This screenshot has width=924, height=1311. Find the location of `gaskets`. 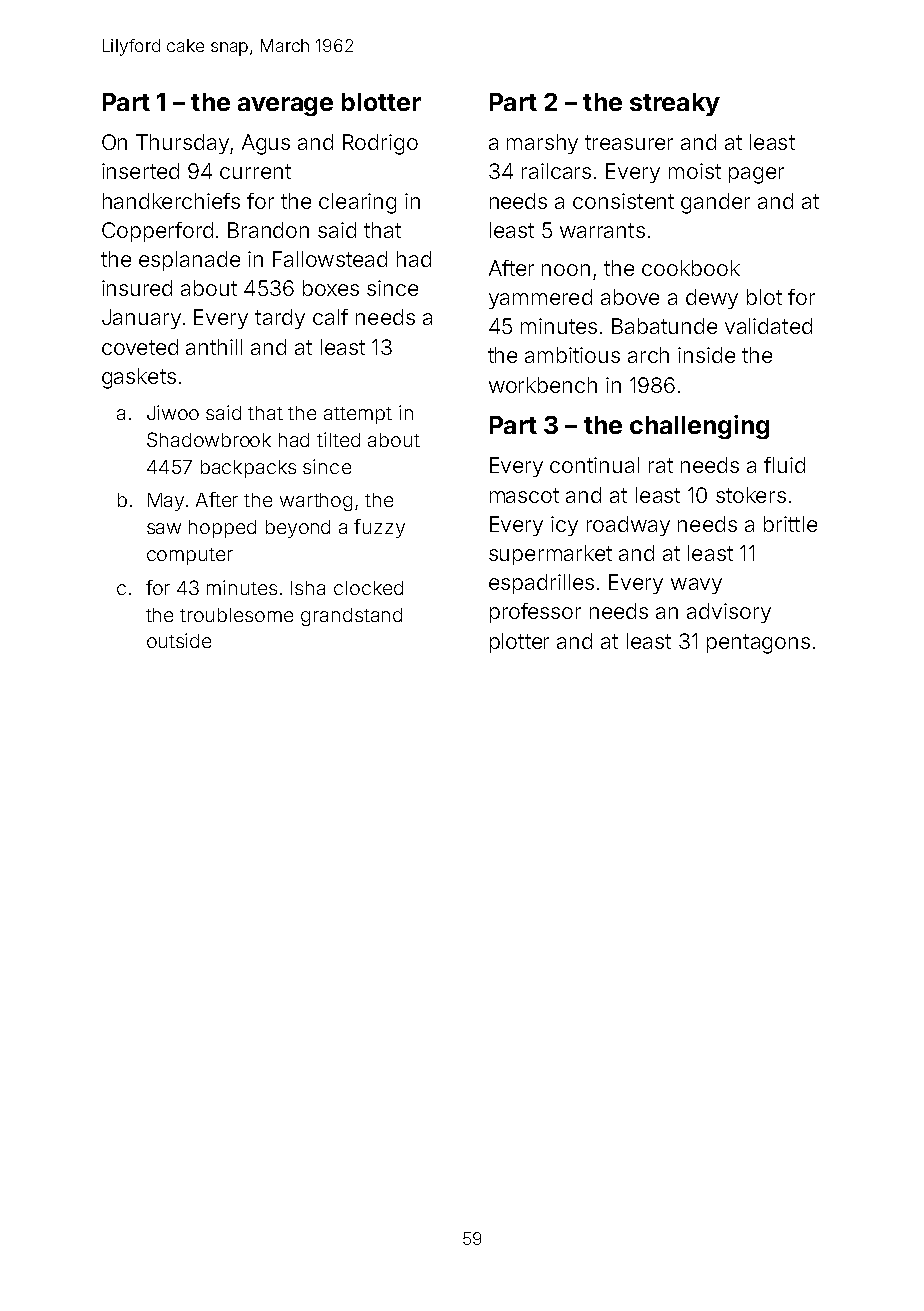

gaskets is located at coordinates (139, 378).
